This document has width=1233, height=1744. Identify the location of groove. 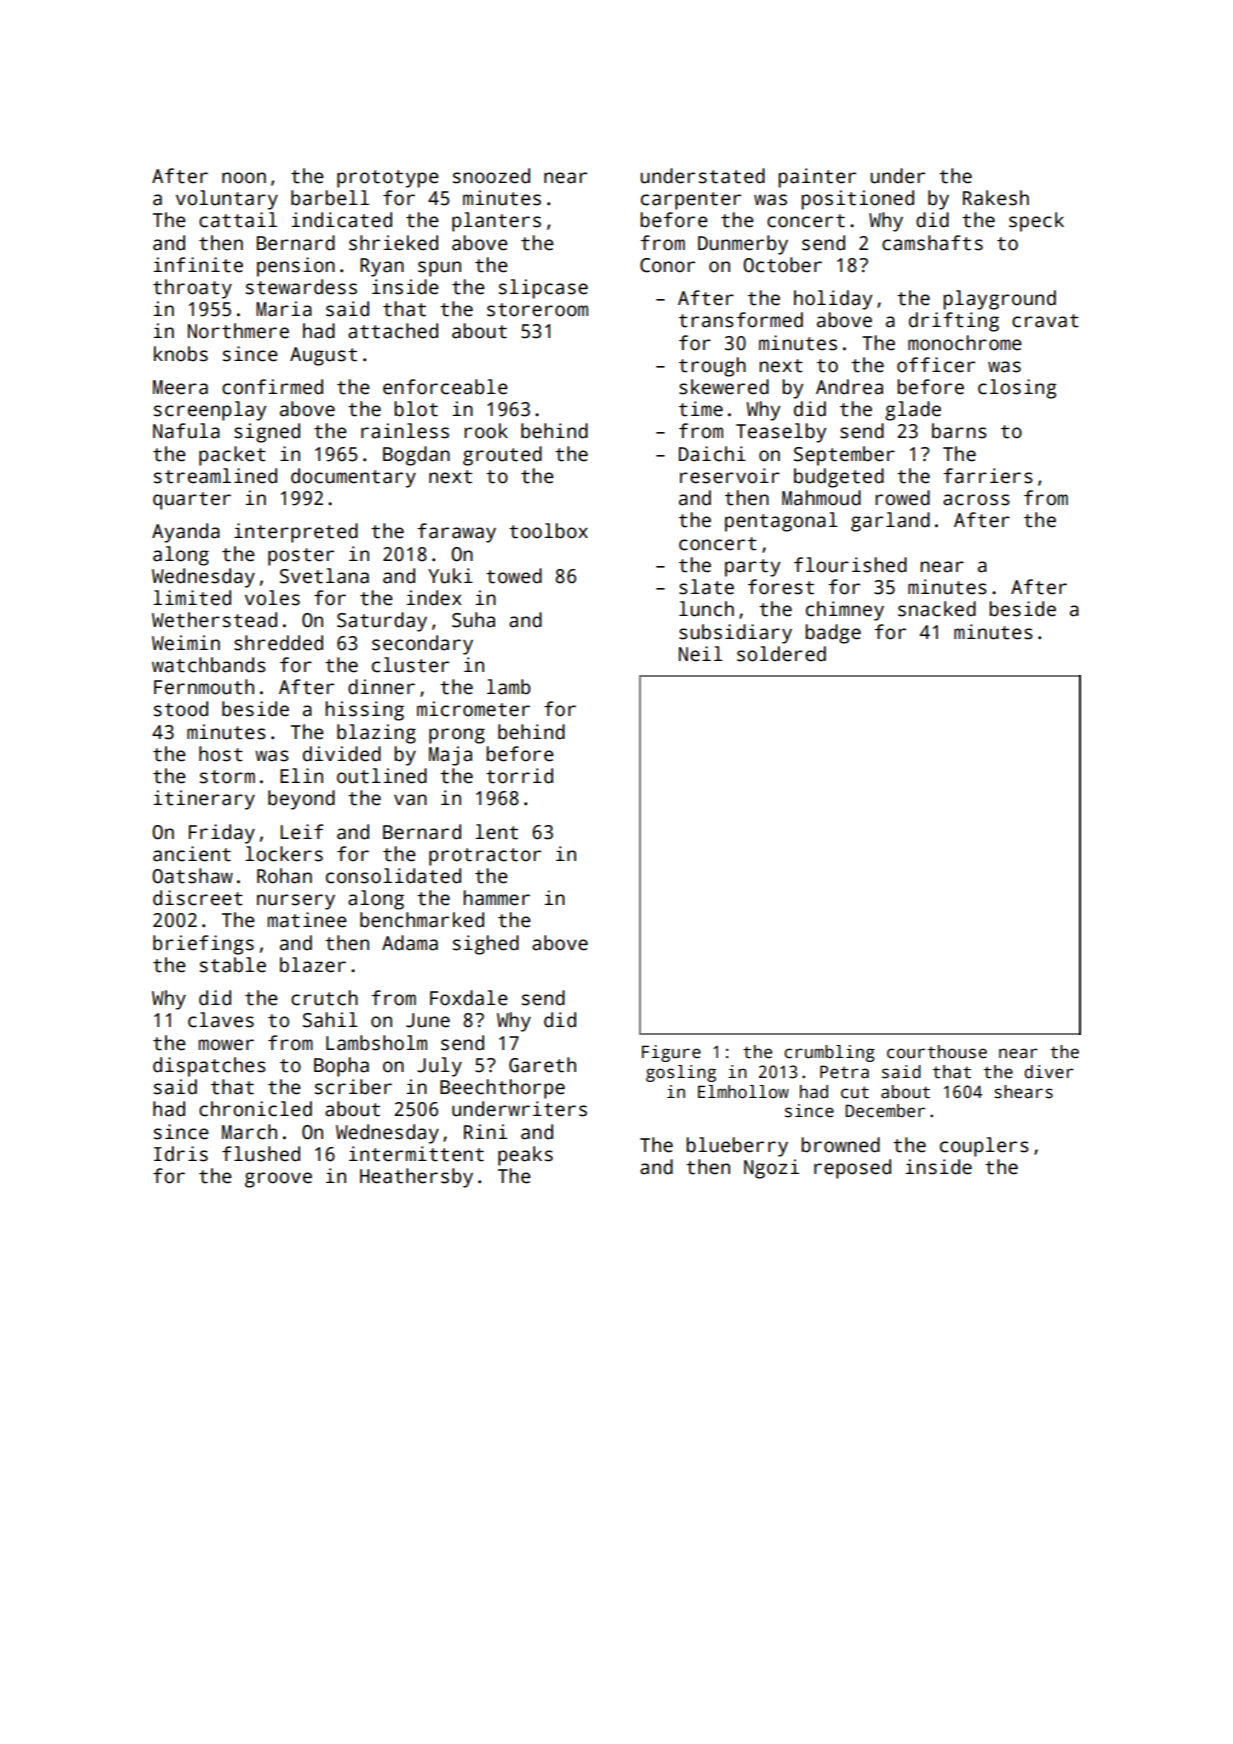
(278, 1180).
